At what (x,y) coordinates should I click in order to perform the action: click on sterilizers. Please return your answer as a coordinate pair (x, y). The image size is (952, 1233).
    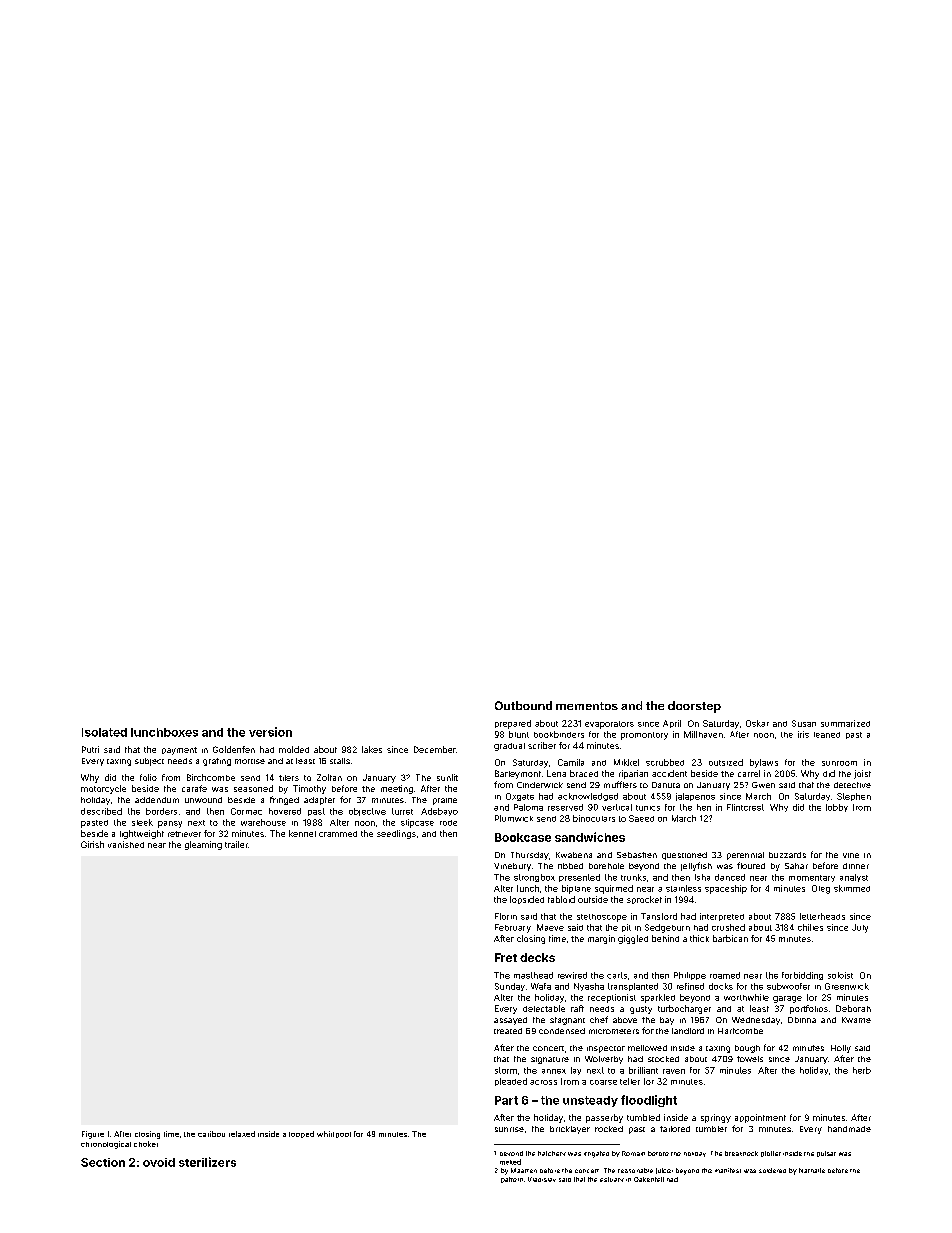
    Looking at the image, I should click on (207, 1162).
